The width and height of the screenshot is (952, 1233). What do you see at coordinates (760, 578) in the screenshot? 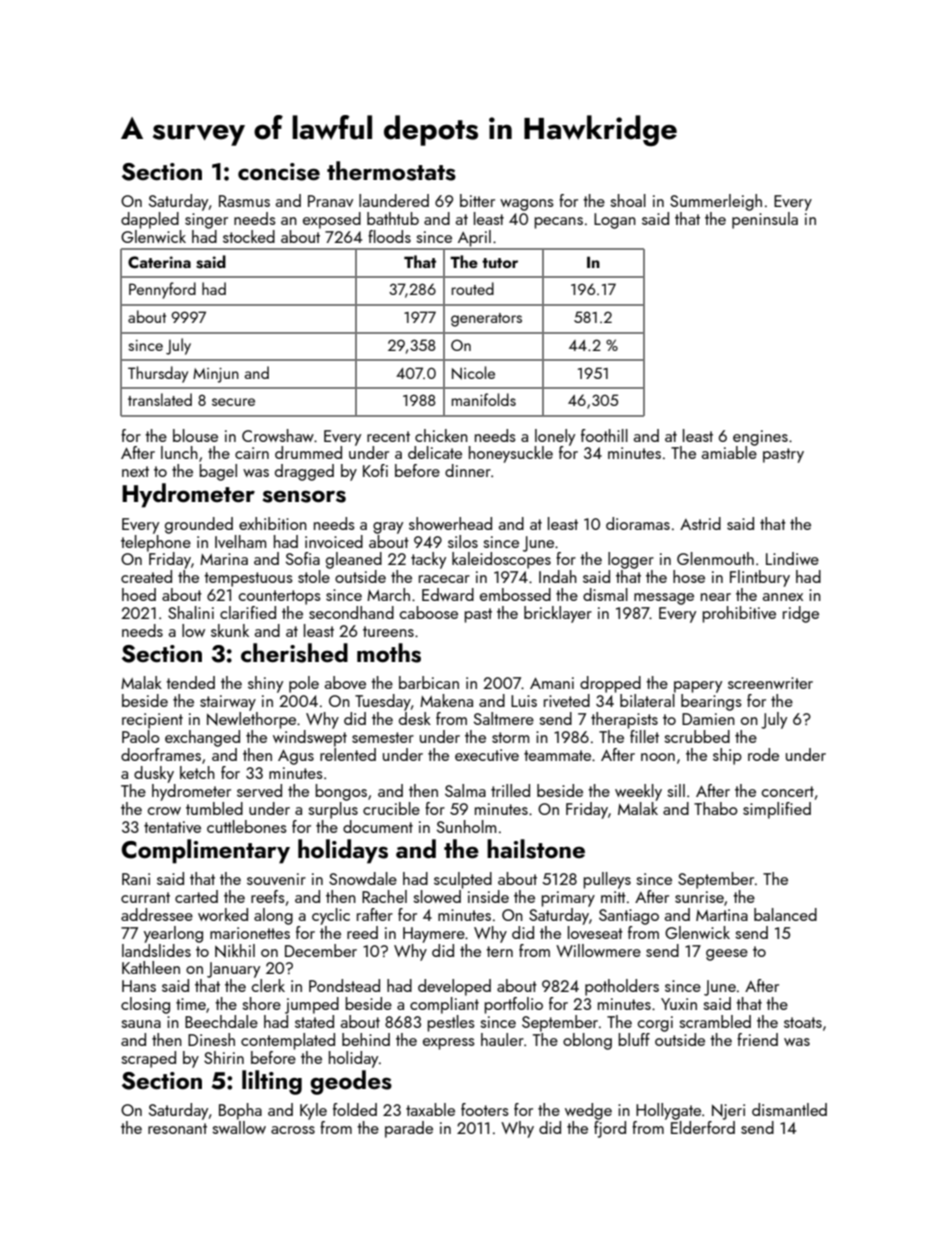
I see `Flintbury` at bounding box center [760, 578].
